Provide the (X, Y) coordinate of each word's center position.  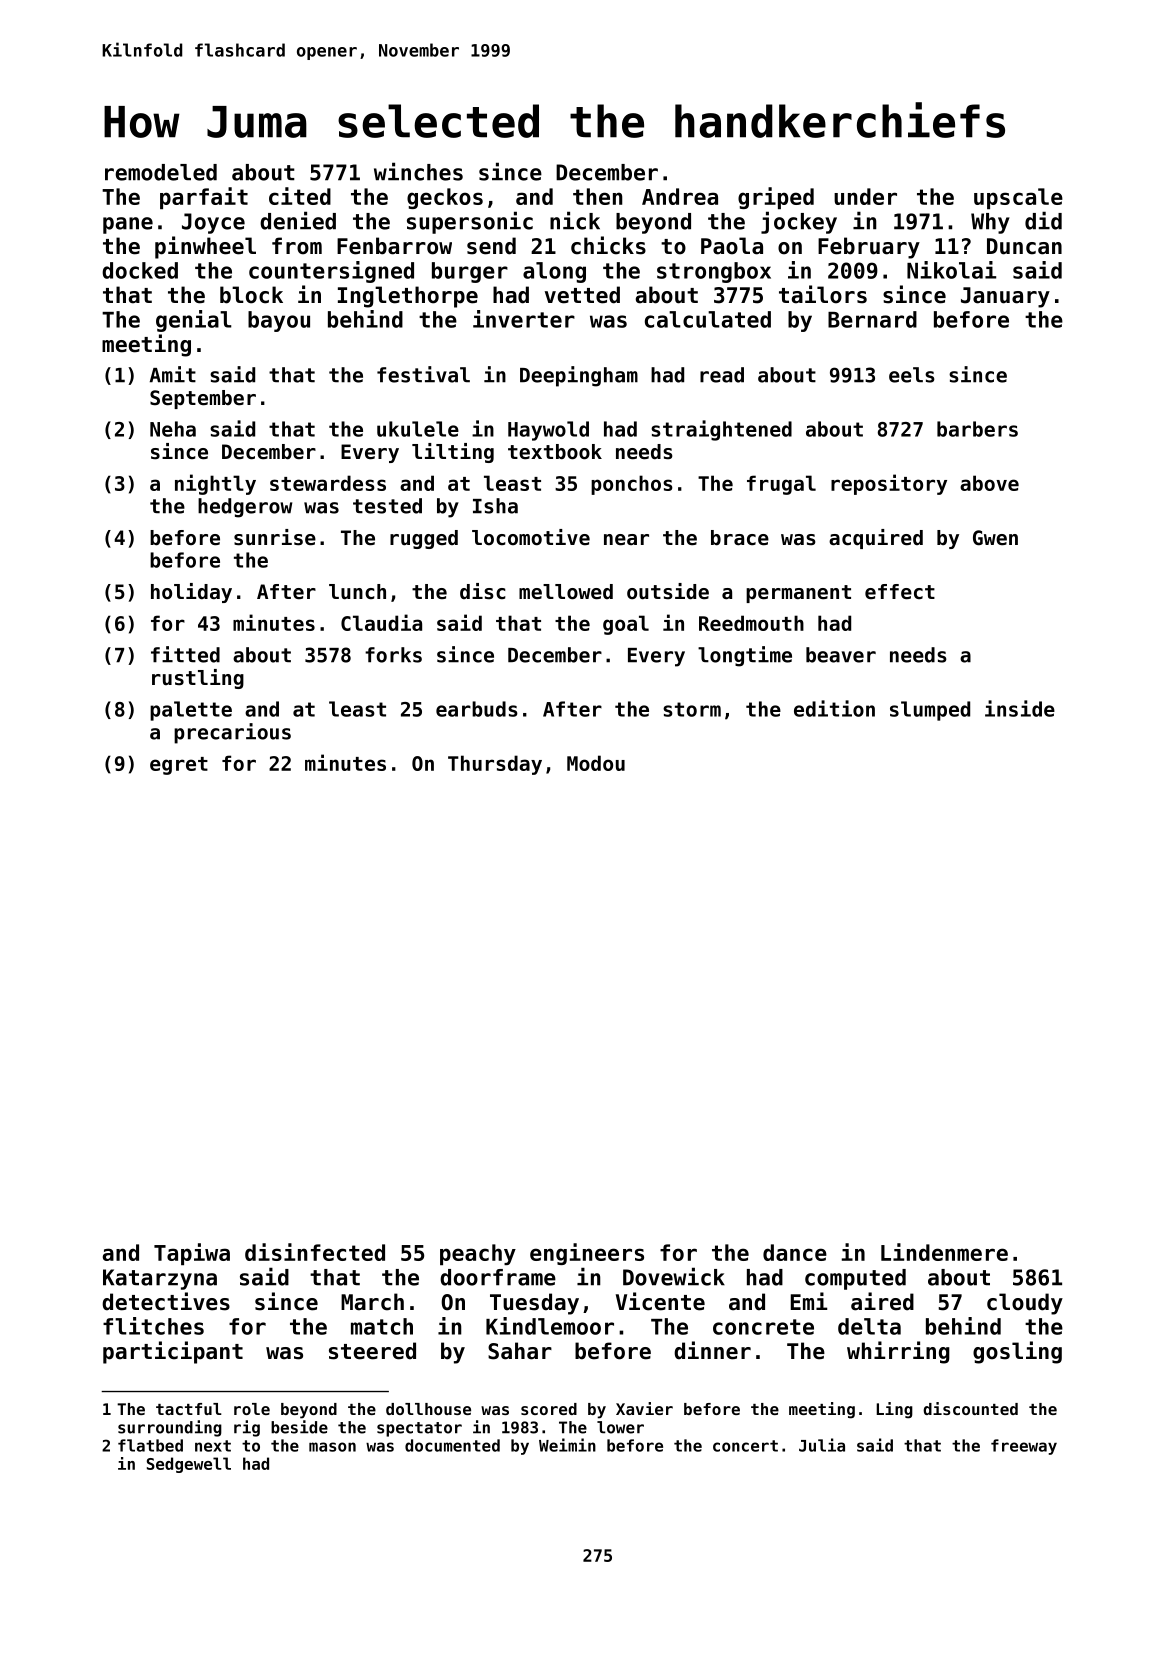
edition (834, 708)
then (598, 196)
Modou (596, 763)
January (1005, 297)
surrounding (170, 1428)
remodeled (161, 172)
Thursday (495, 765)
